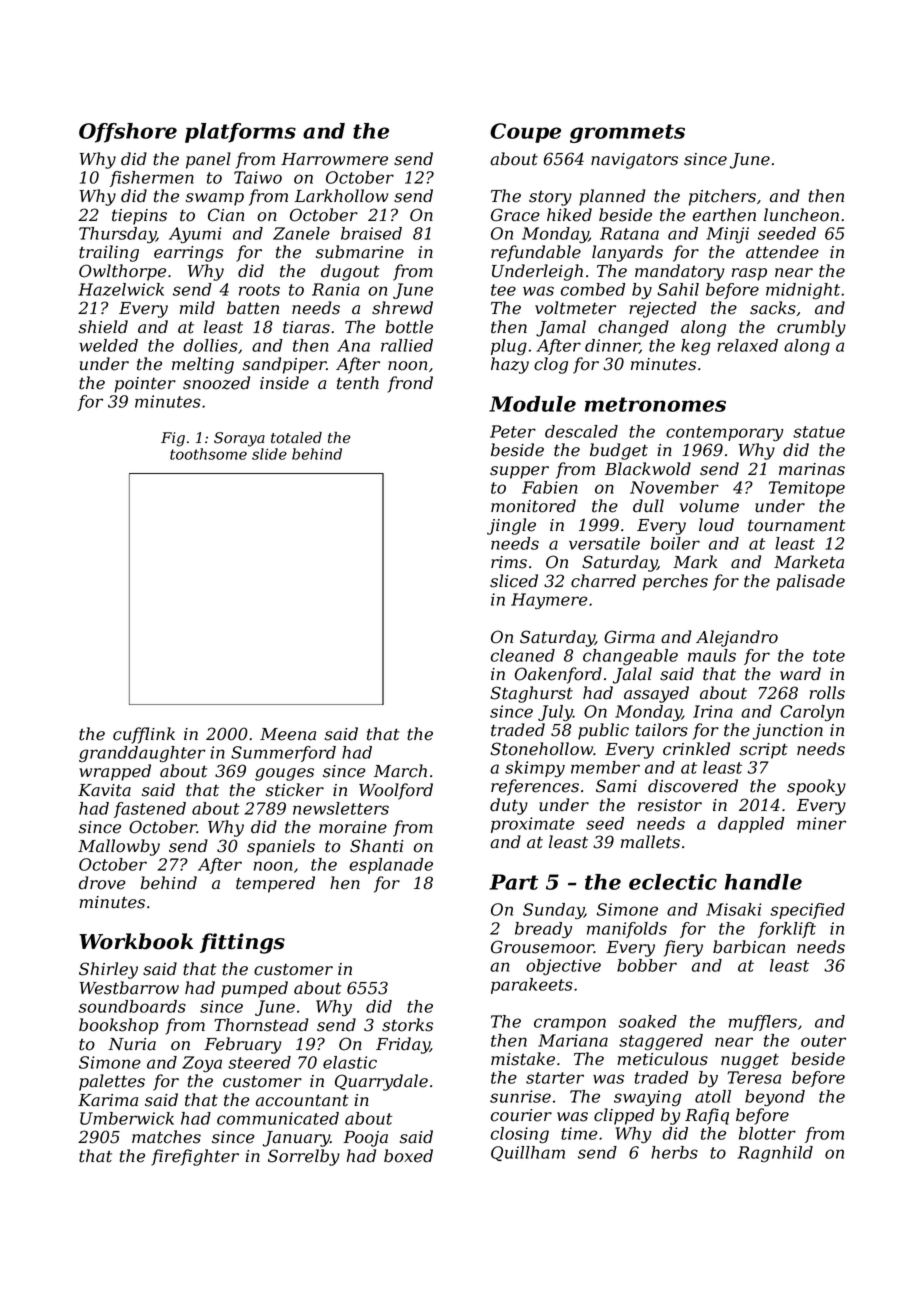  What do you see at coordinates (603, 731) in the screenshot?
I see `public` at bounding box center [603, 731].
